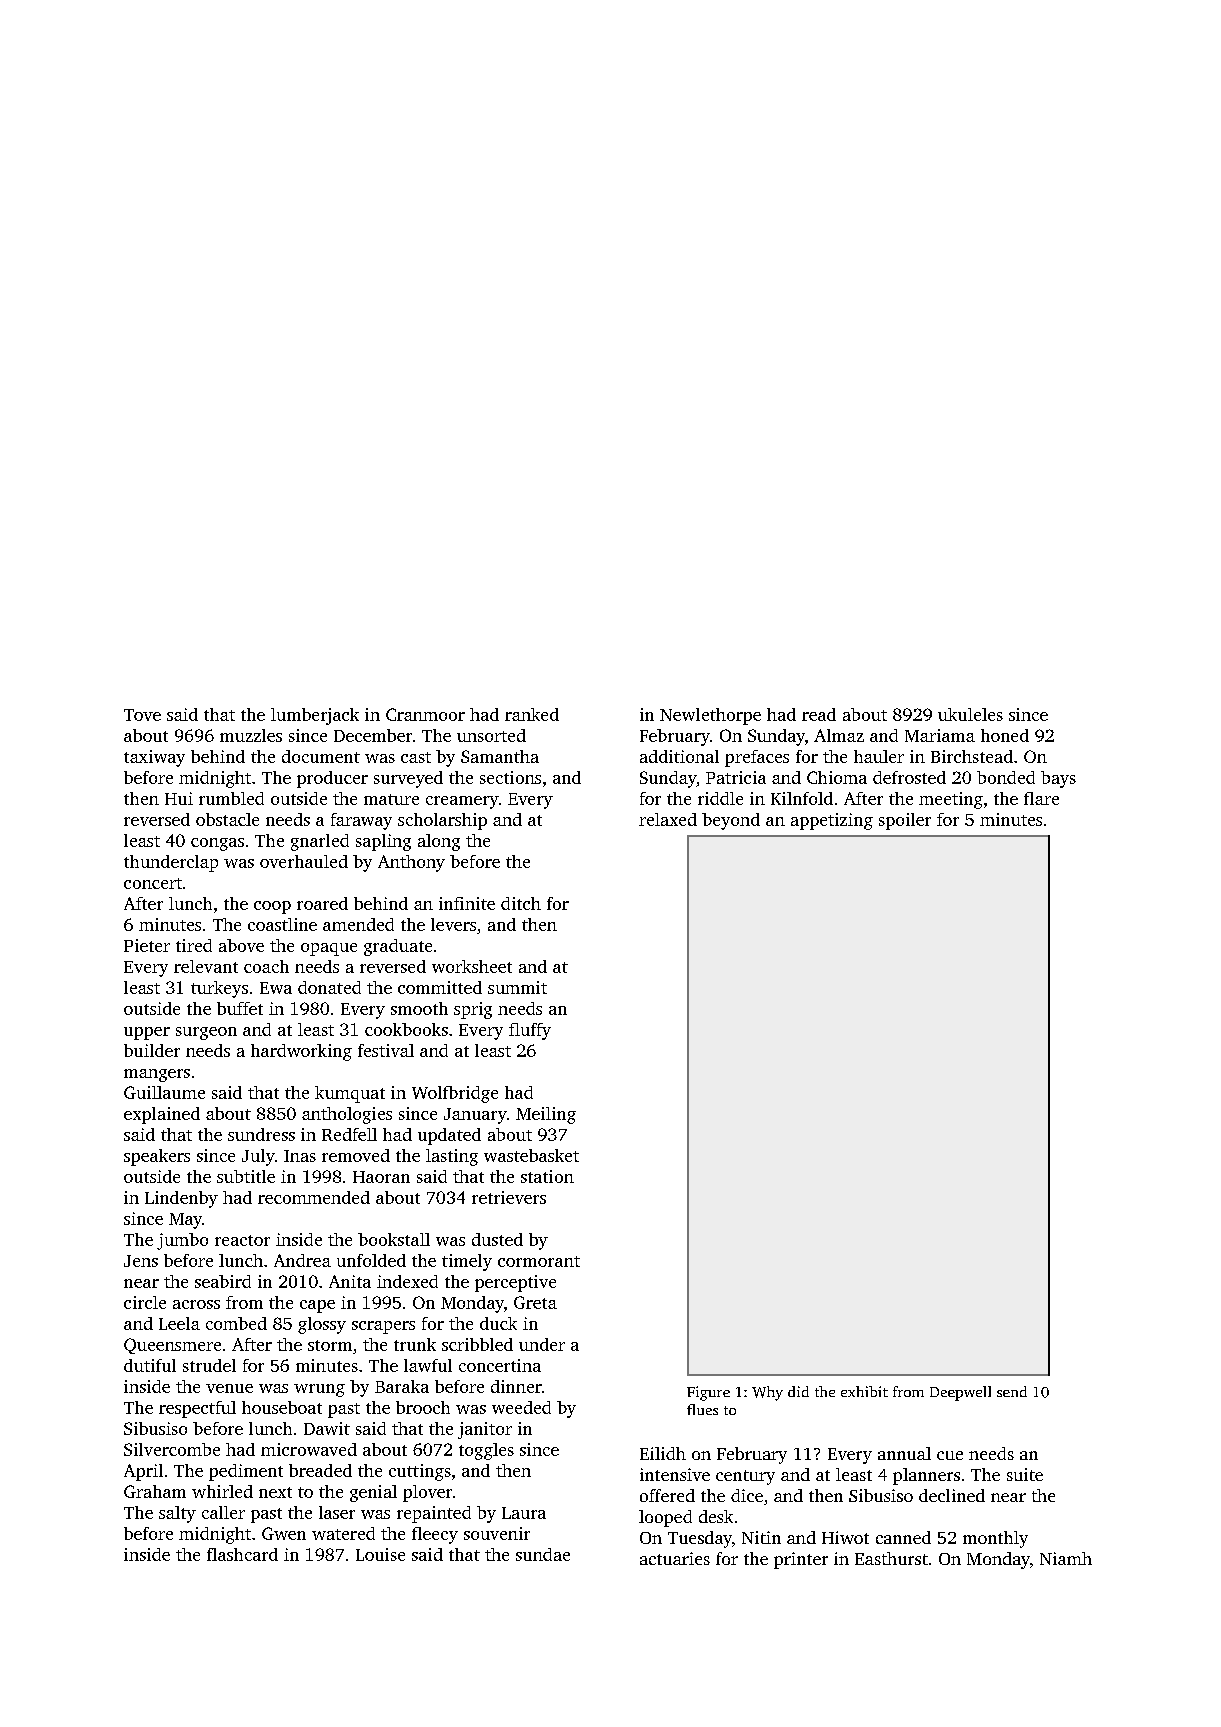 This document has height=1727, width=1221. What do you see at coordinates (373, 735) in the document?
I see `December` at bounding box center [373, 735].
